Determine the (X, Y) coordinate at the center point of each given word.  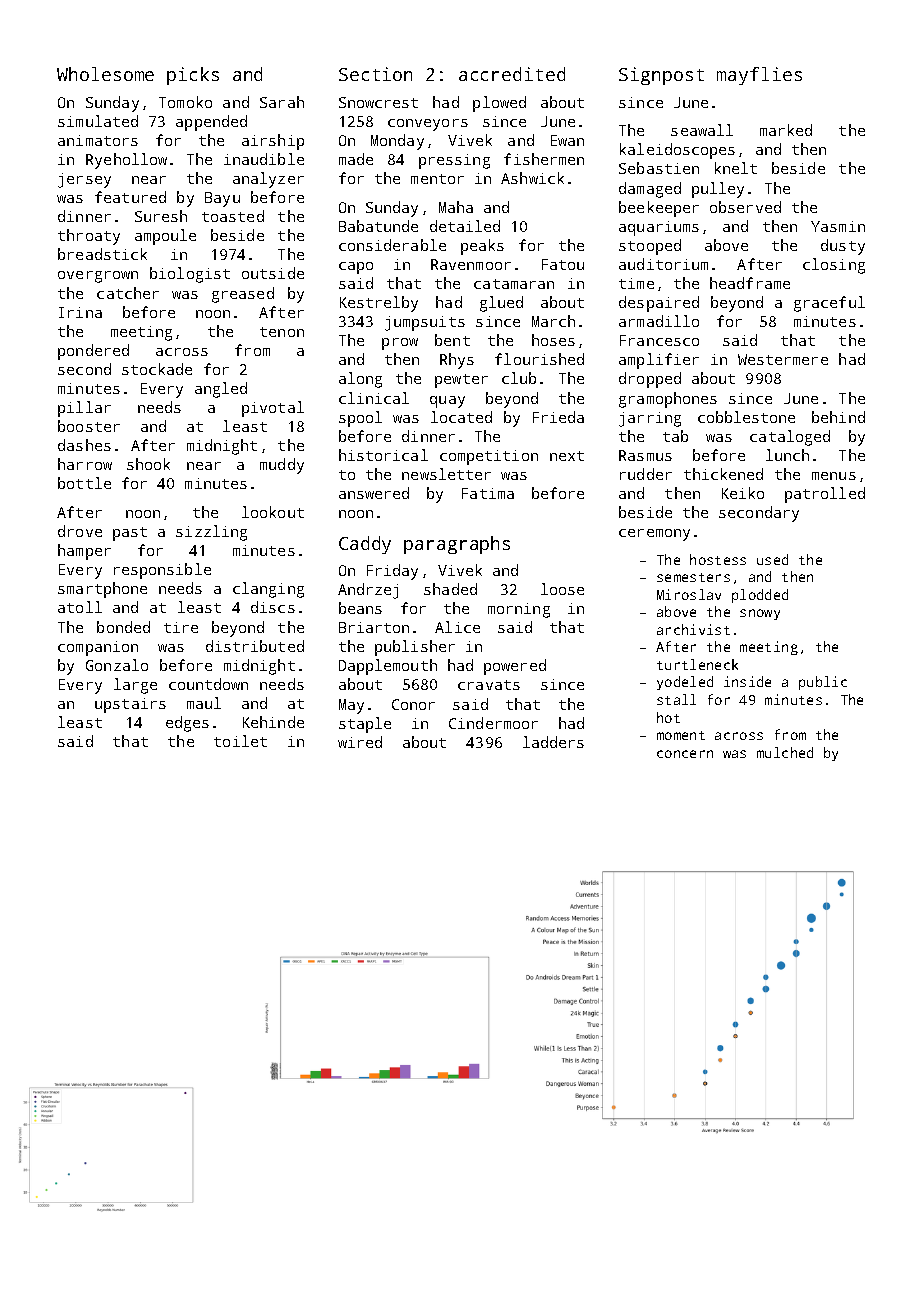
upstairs (130, 705)
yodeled (685, 683)
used (772, 559)
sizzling (211, 533)
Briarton (374, 627)
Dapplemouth (388, 667)
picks (193, 76)
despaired (659, 304)
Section (375, 74)
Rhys (457, 361)
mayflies (759, 76)
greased (243, 295)
